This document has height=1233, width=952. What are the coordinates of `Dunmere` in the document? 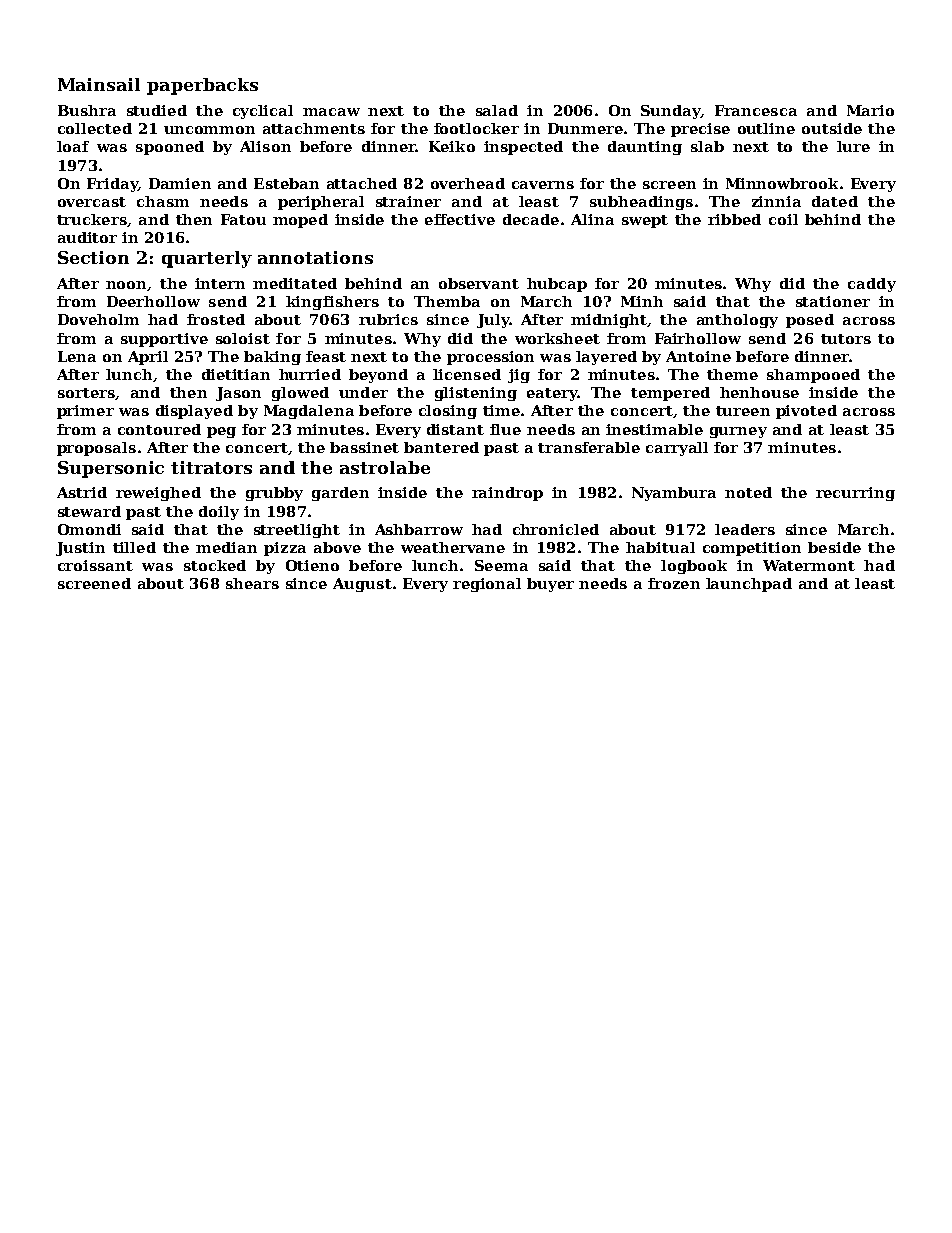 It's located at (585, 128).
